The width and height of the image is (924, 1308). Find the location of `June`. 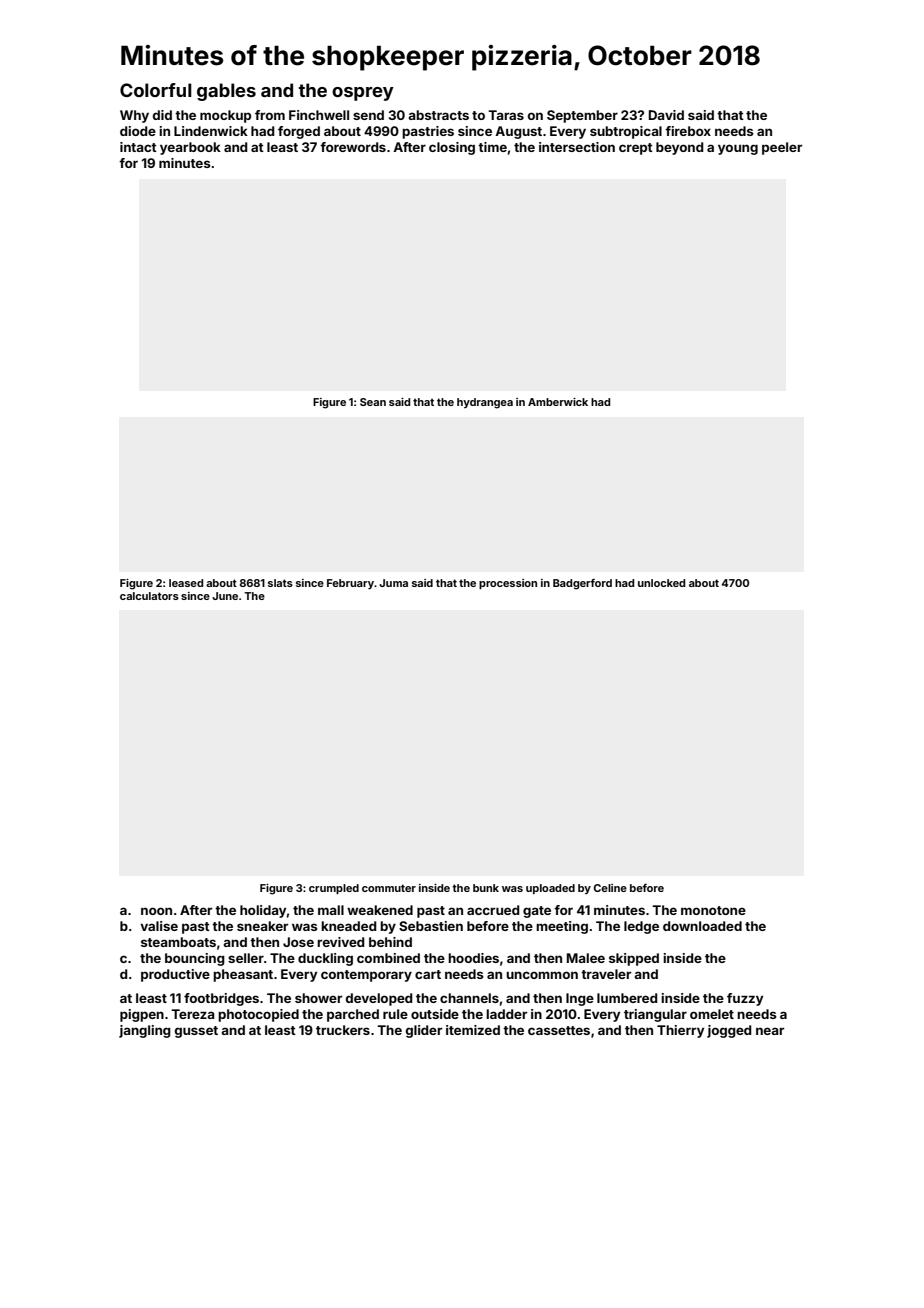

June is located at coordinates (225, 596).
